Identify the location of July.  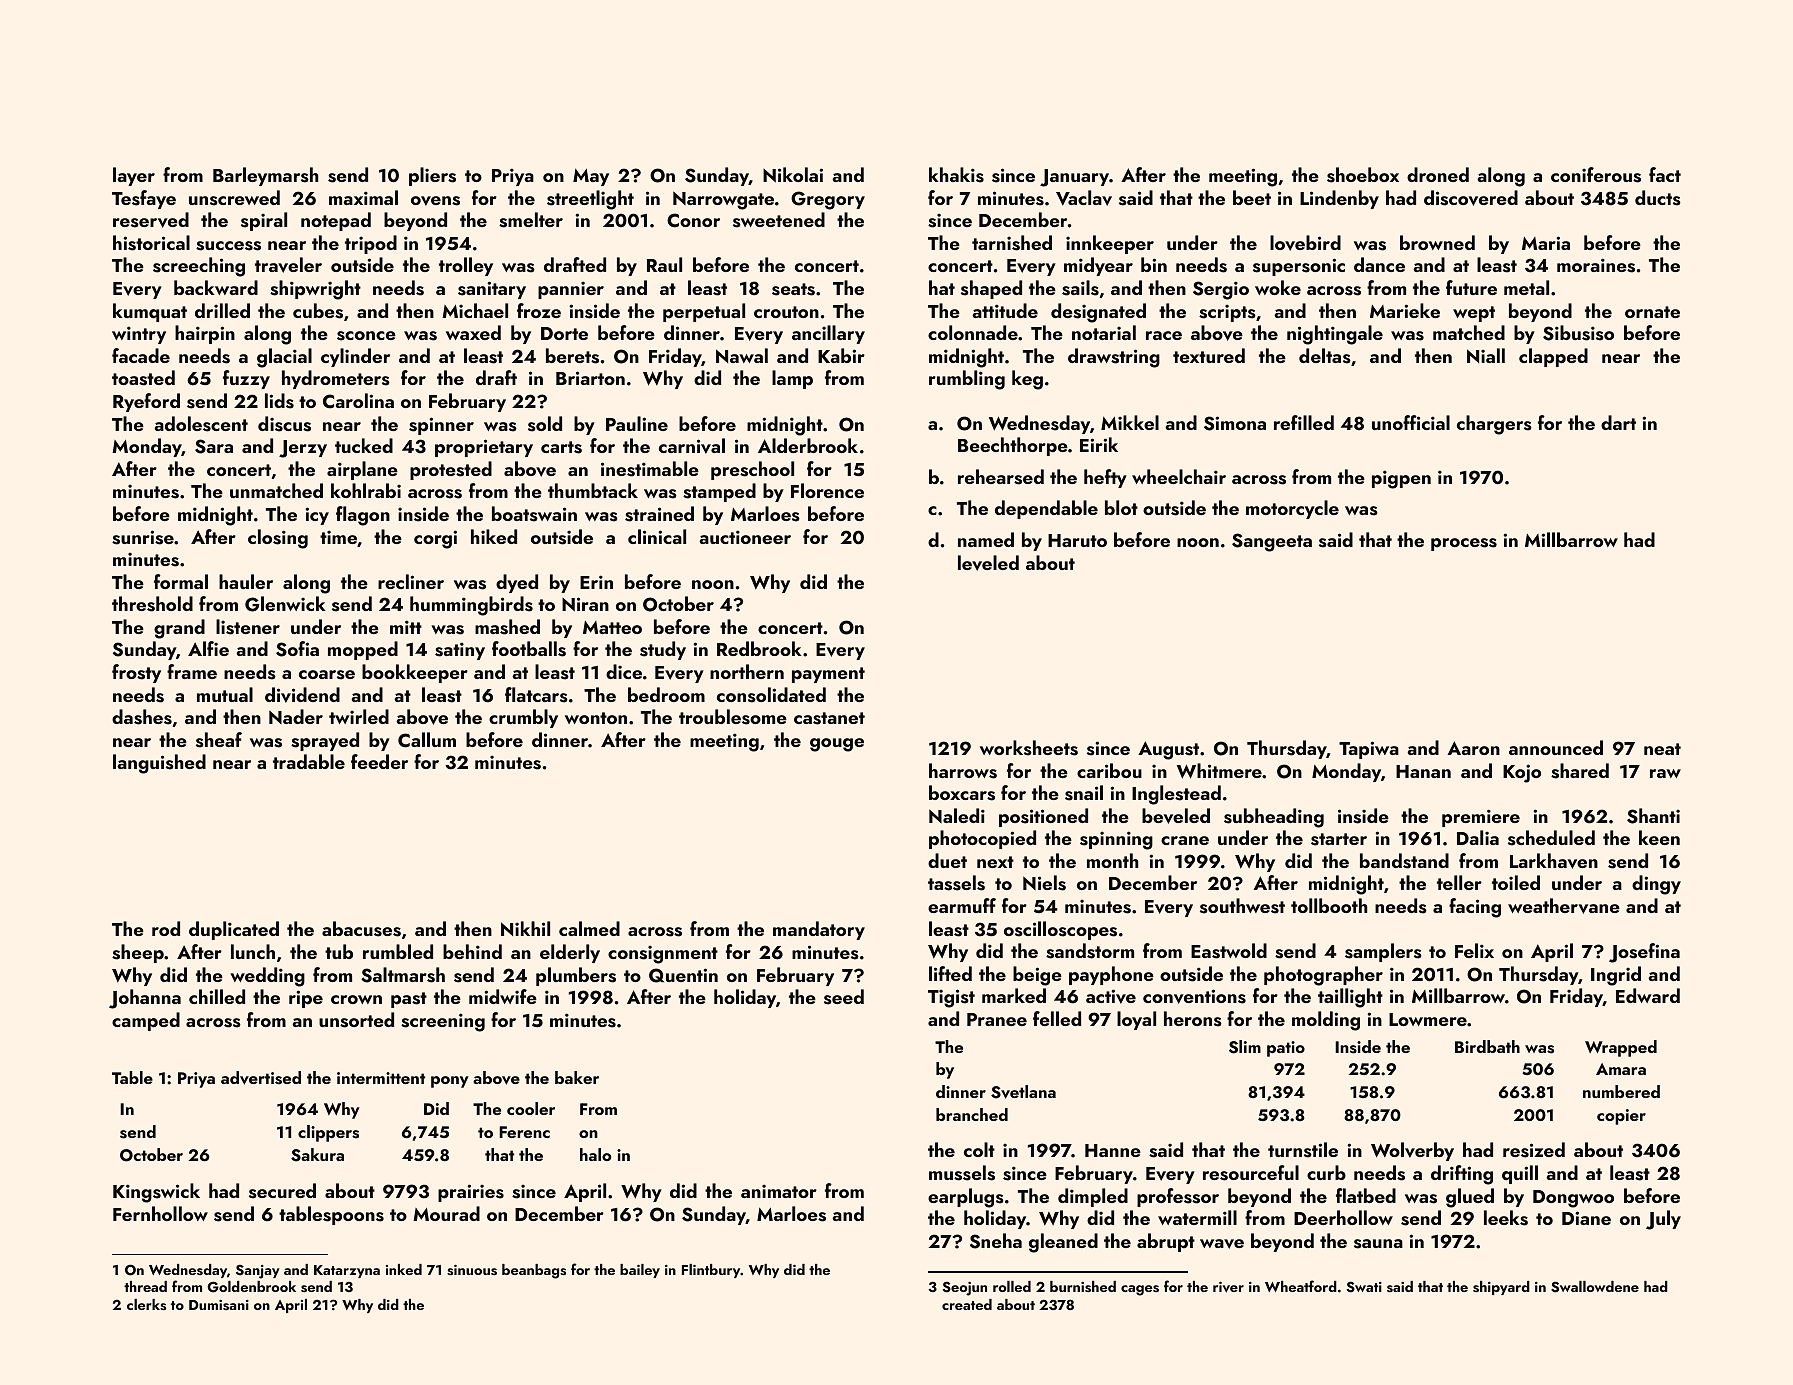
(1663, 1220).
